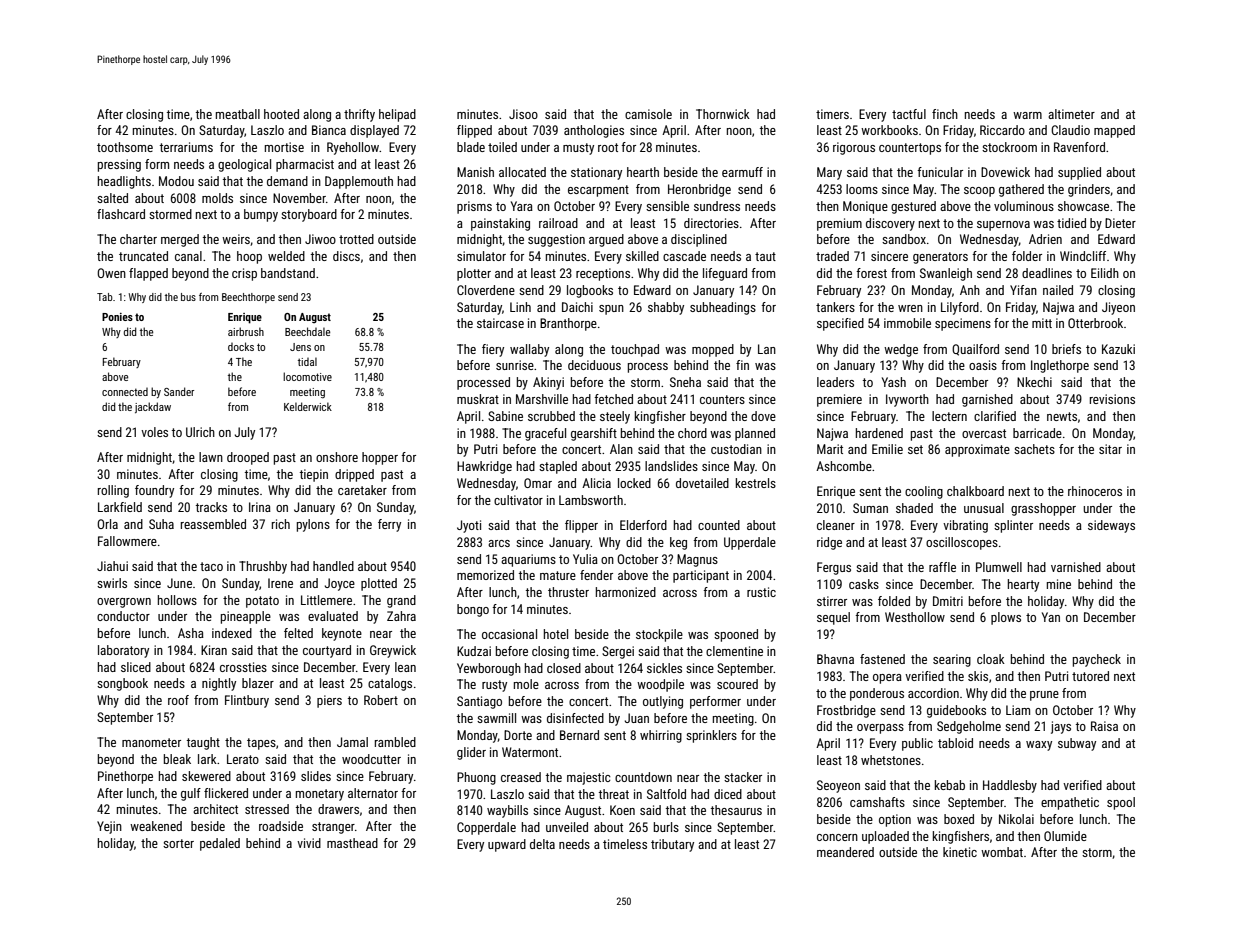 This page has width=1233, height=952. Describe the element at coordinates (309, 843) in the page. I see `vivid` at that location.
